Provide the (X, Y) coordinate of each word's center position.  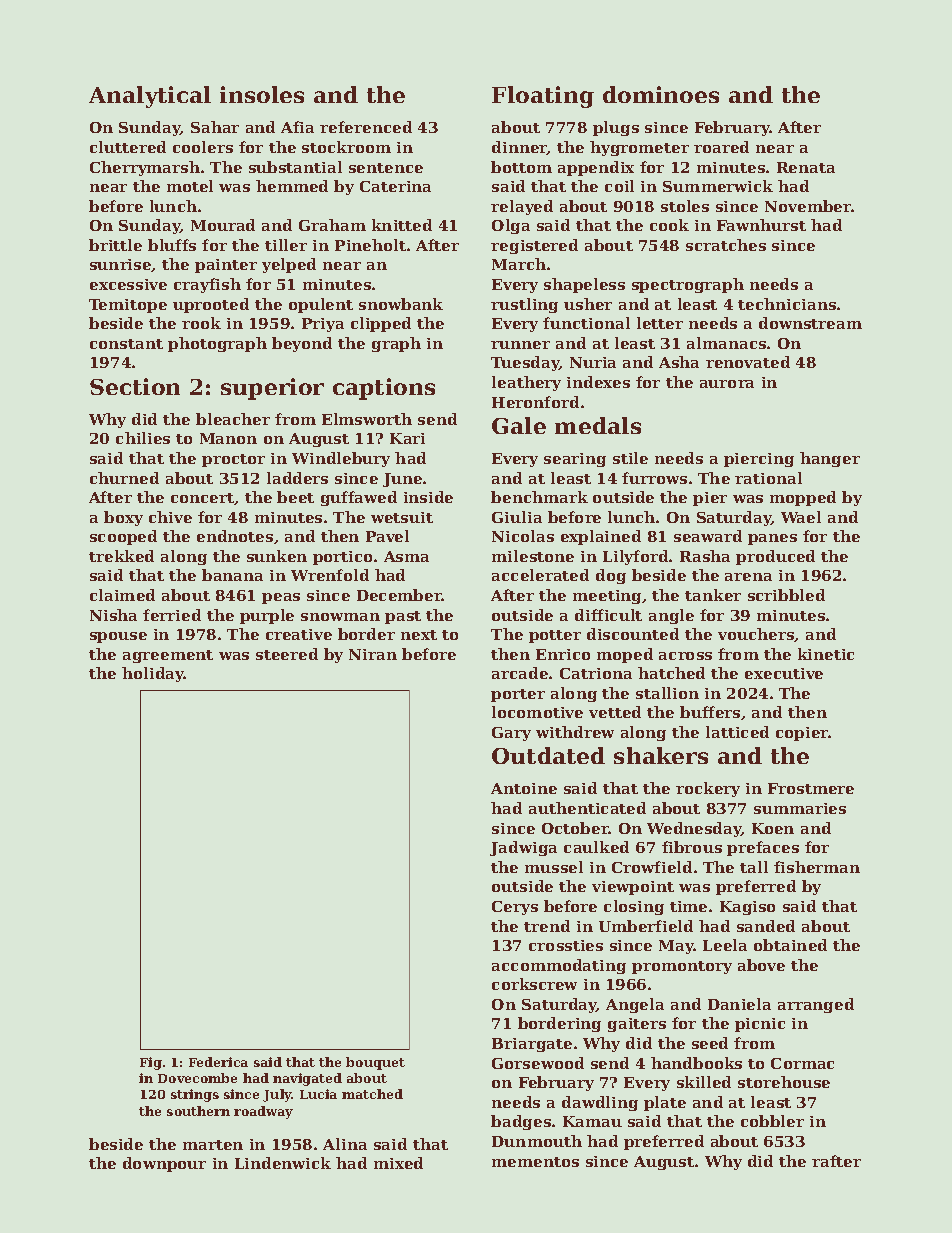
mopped (803, 498)
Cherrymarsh (145, 168)
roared (721, 147)
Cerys (515, 908)
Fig (151, 1063)
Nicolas (523, 536)
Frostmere (811, 788)
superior (272, 389)
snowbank (401, 304)
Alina (345, 1144)
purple (267, 616)
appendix (596, 168)
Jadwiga (523, 848)
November (808, 206)
